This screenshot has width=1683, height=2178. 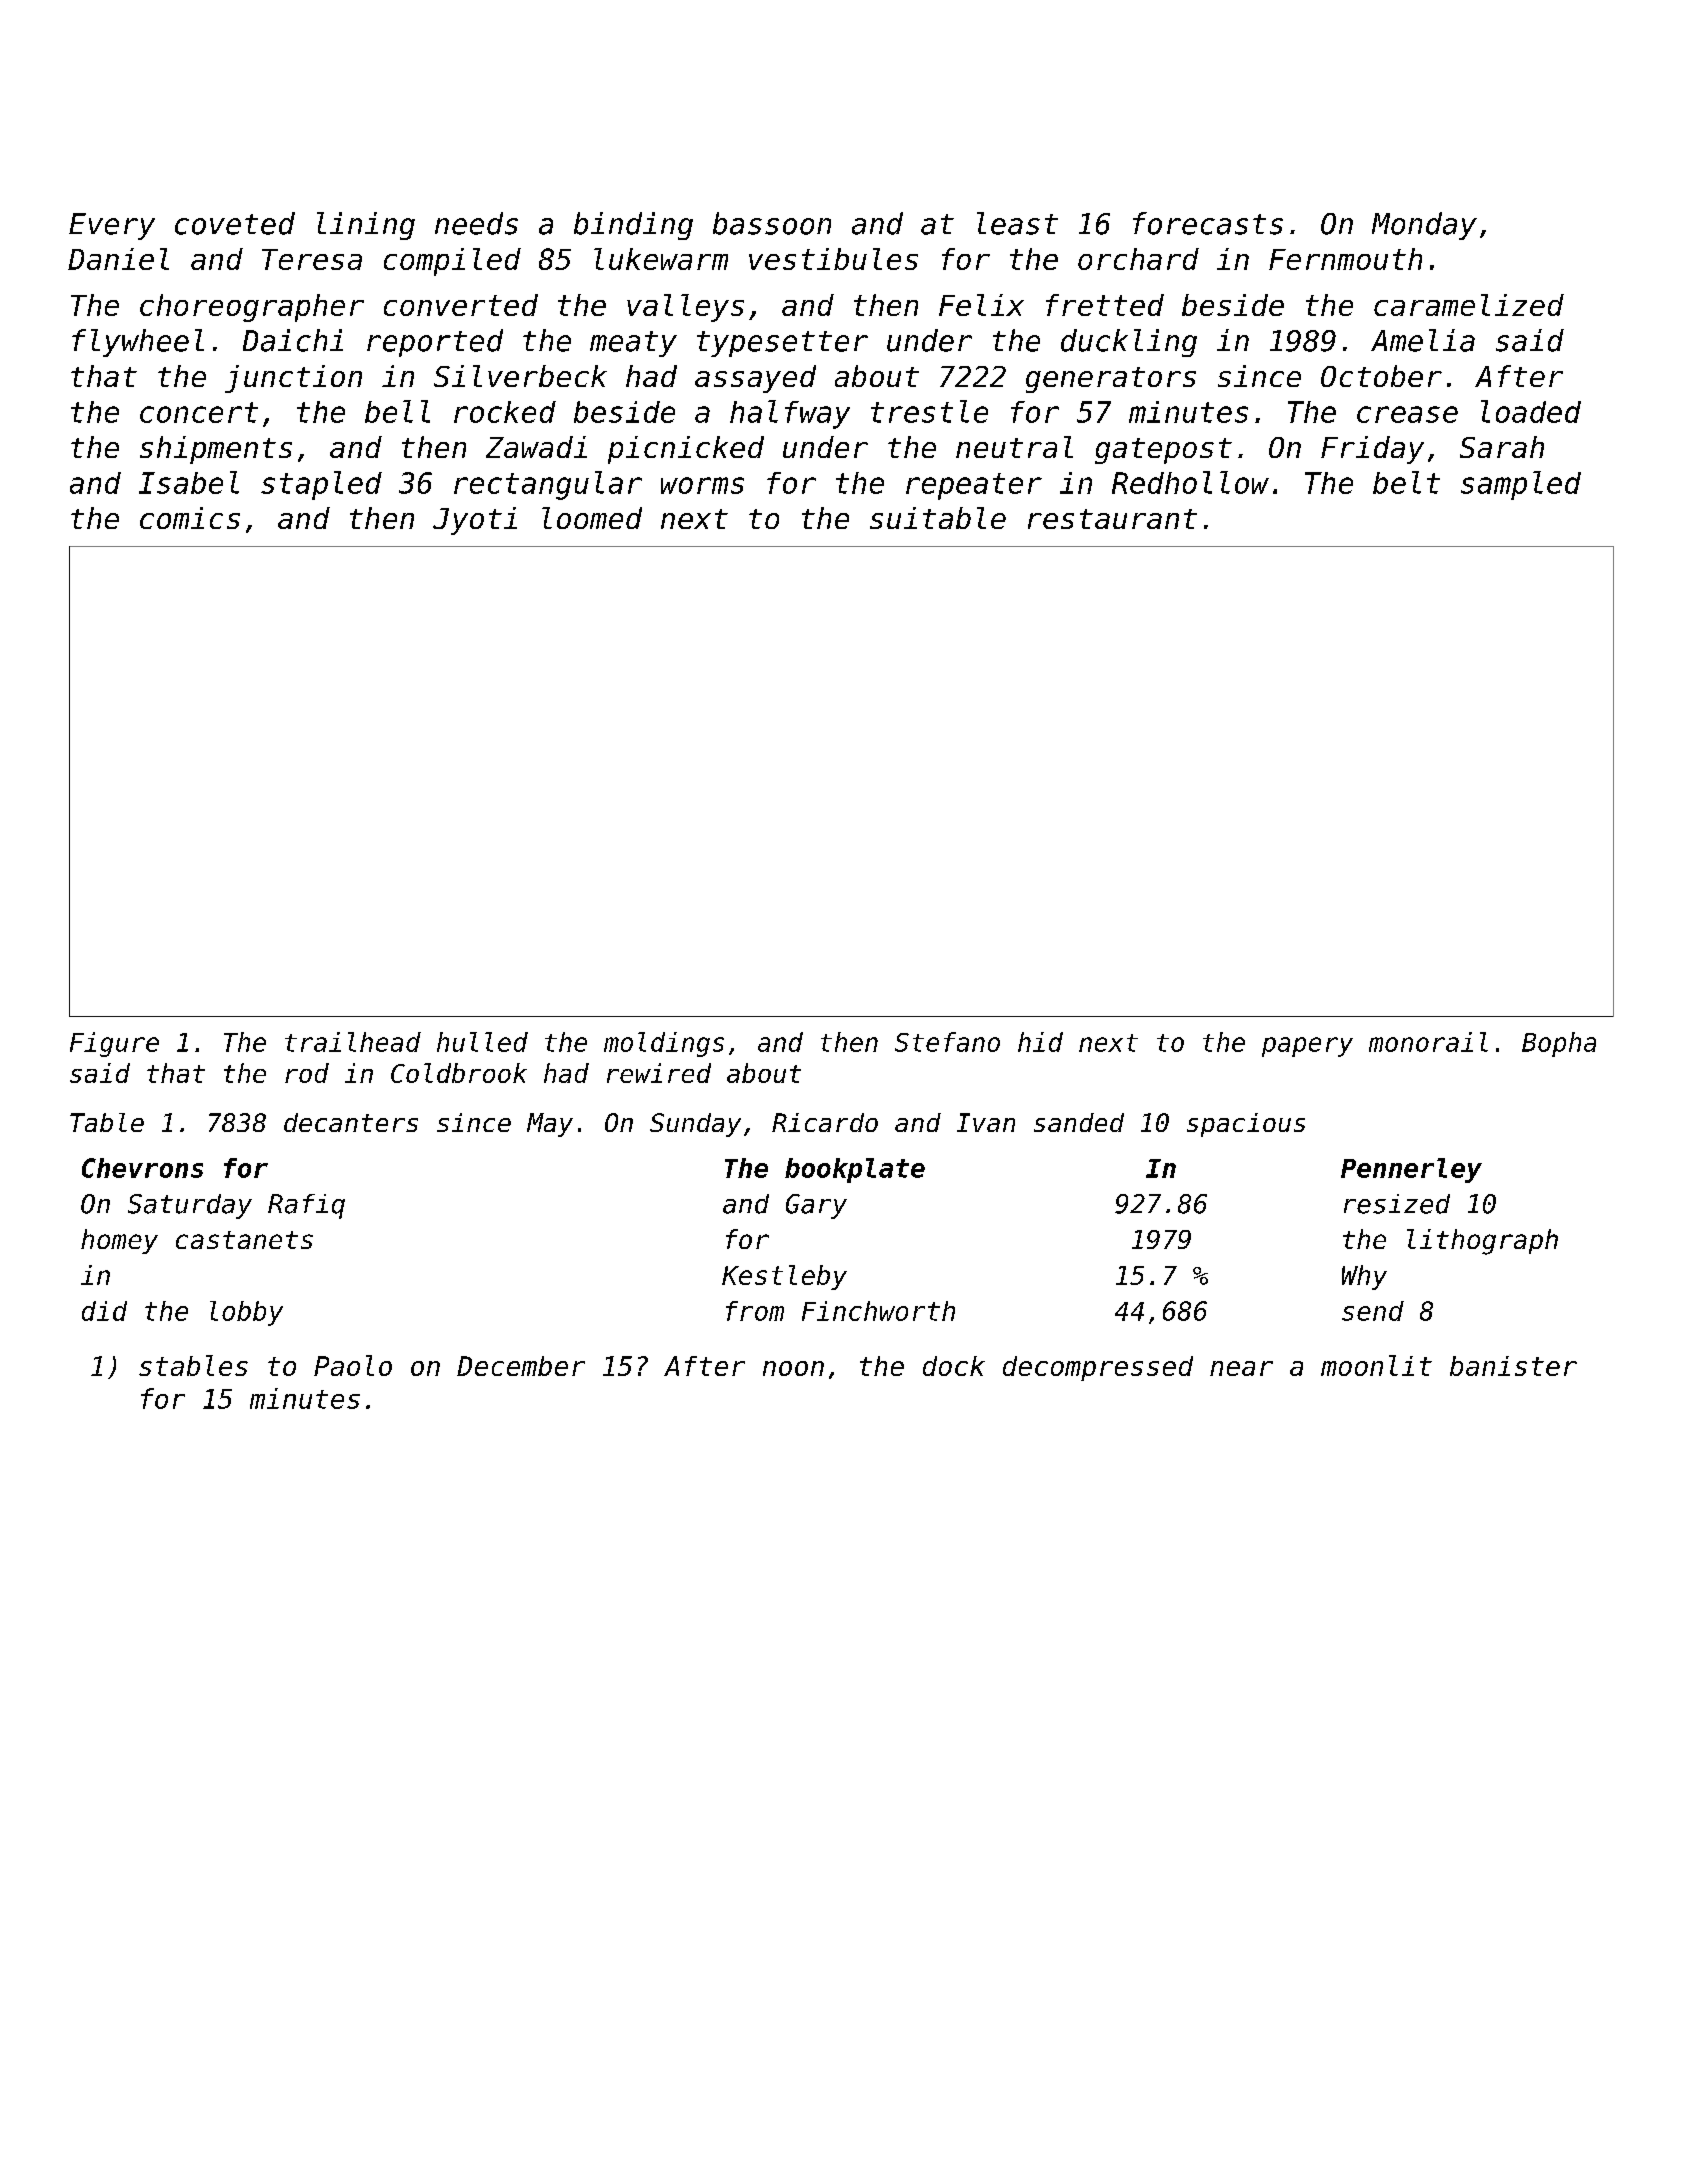 What do you see at coordinates (1112, 519) in the screenshot?
I see `restaurant` at bounding box center [1112, 519].
